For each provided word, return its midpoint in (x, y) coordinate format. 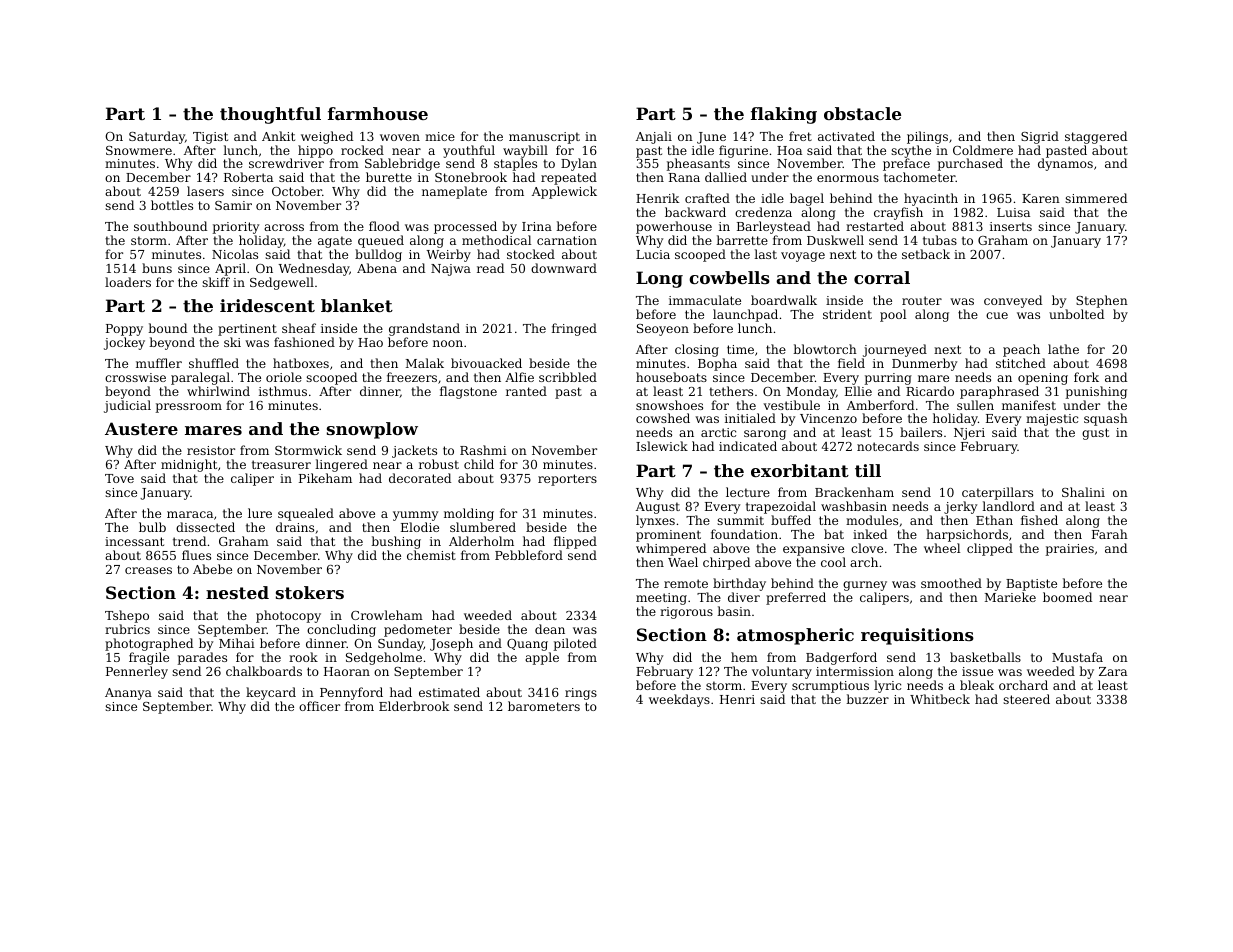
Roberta (248, 177)
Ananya (128, 694)
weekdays (679, 700)
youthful (469, 152)
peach (1021, 350)
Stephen (1102, 301)
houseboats (671, 377)
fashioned (304, 342)
